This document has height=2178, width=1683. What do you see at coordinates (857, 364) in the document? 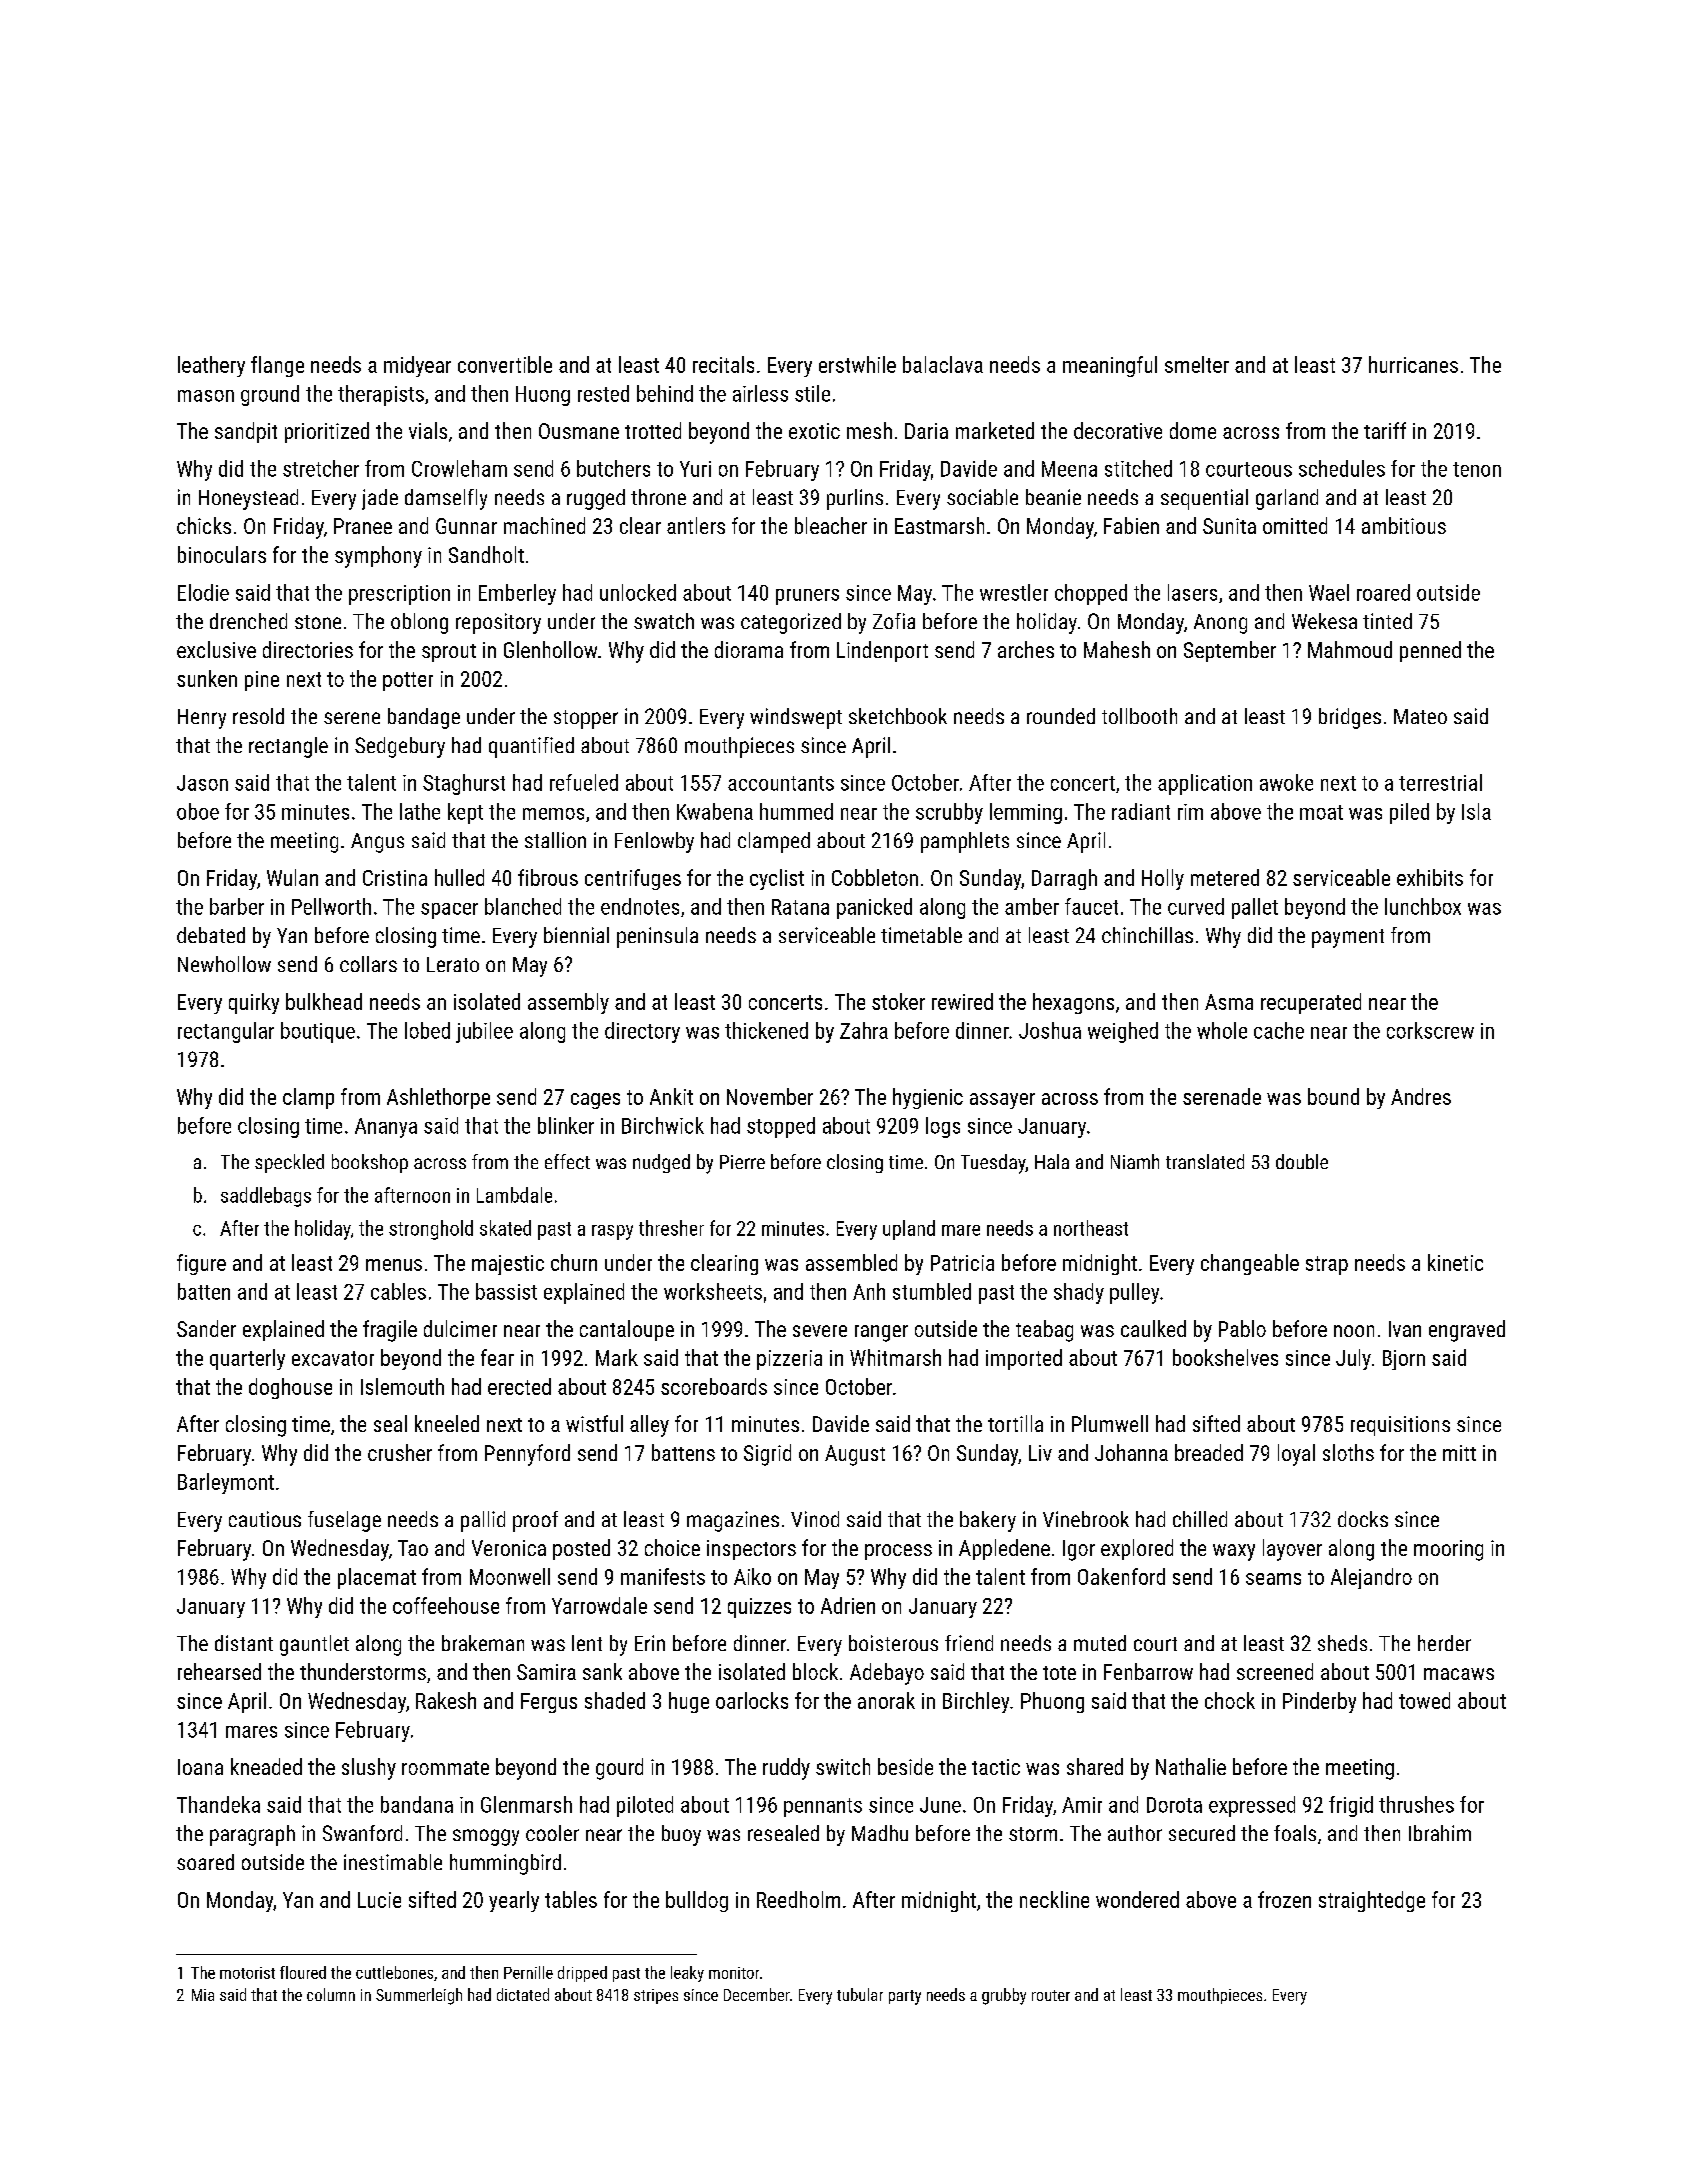
I see `erstwhile` at bounding box center [857, 364].
